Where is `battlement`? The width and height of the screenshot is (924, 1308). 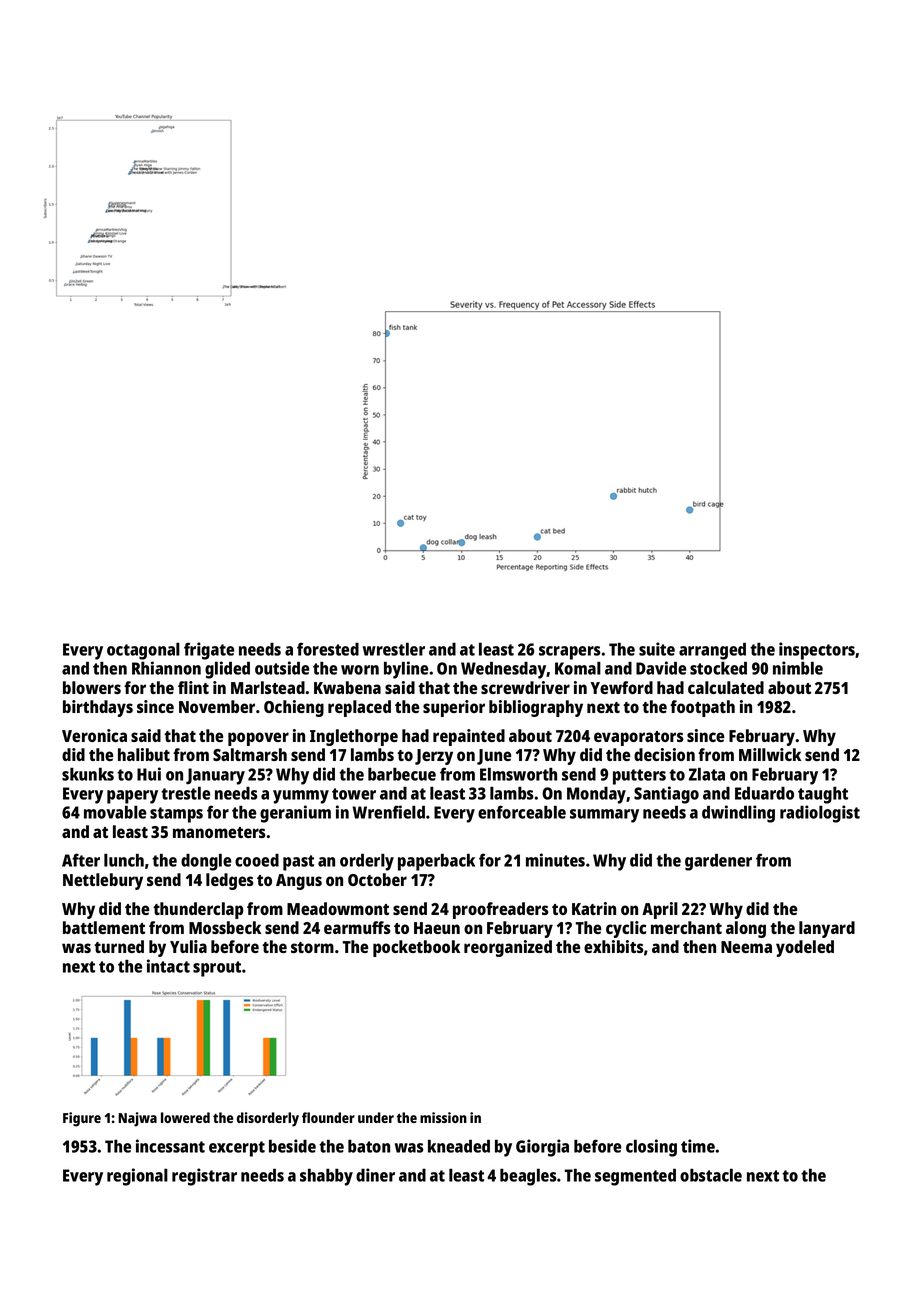
battlement is located at coordinates (104, 927).
